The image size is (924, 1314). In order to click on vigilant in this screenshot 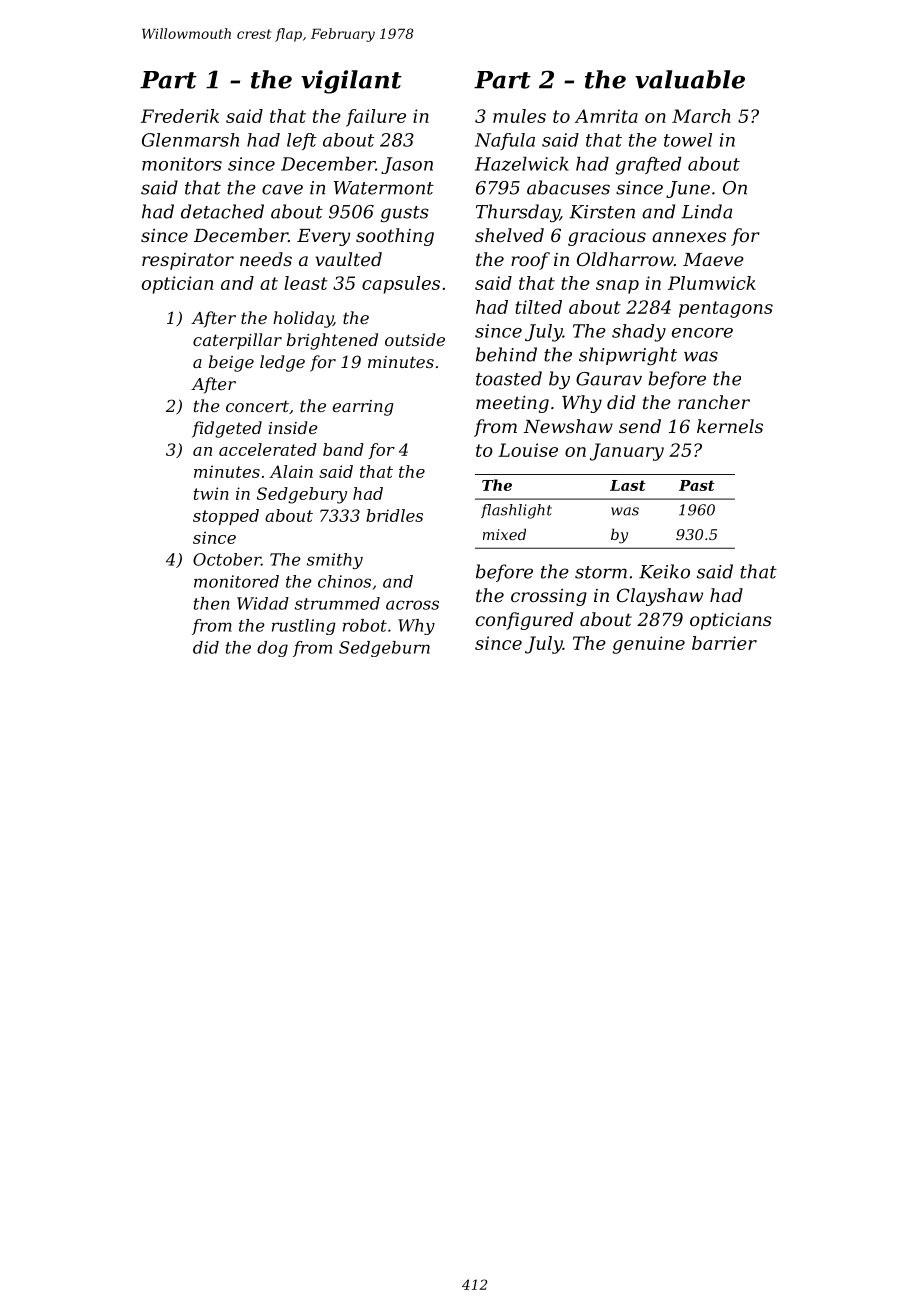, I will do `click(351, 82)`.
